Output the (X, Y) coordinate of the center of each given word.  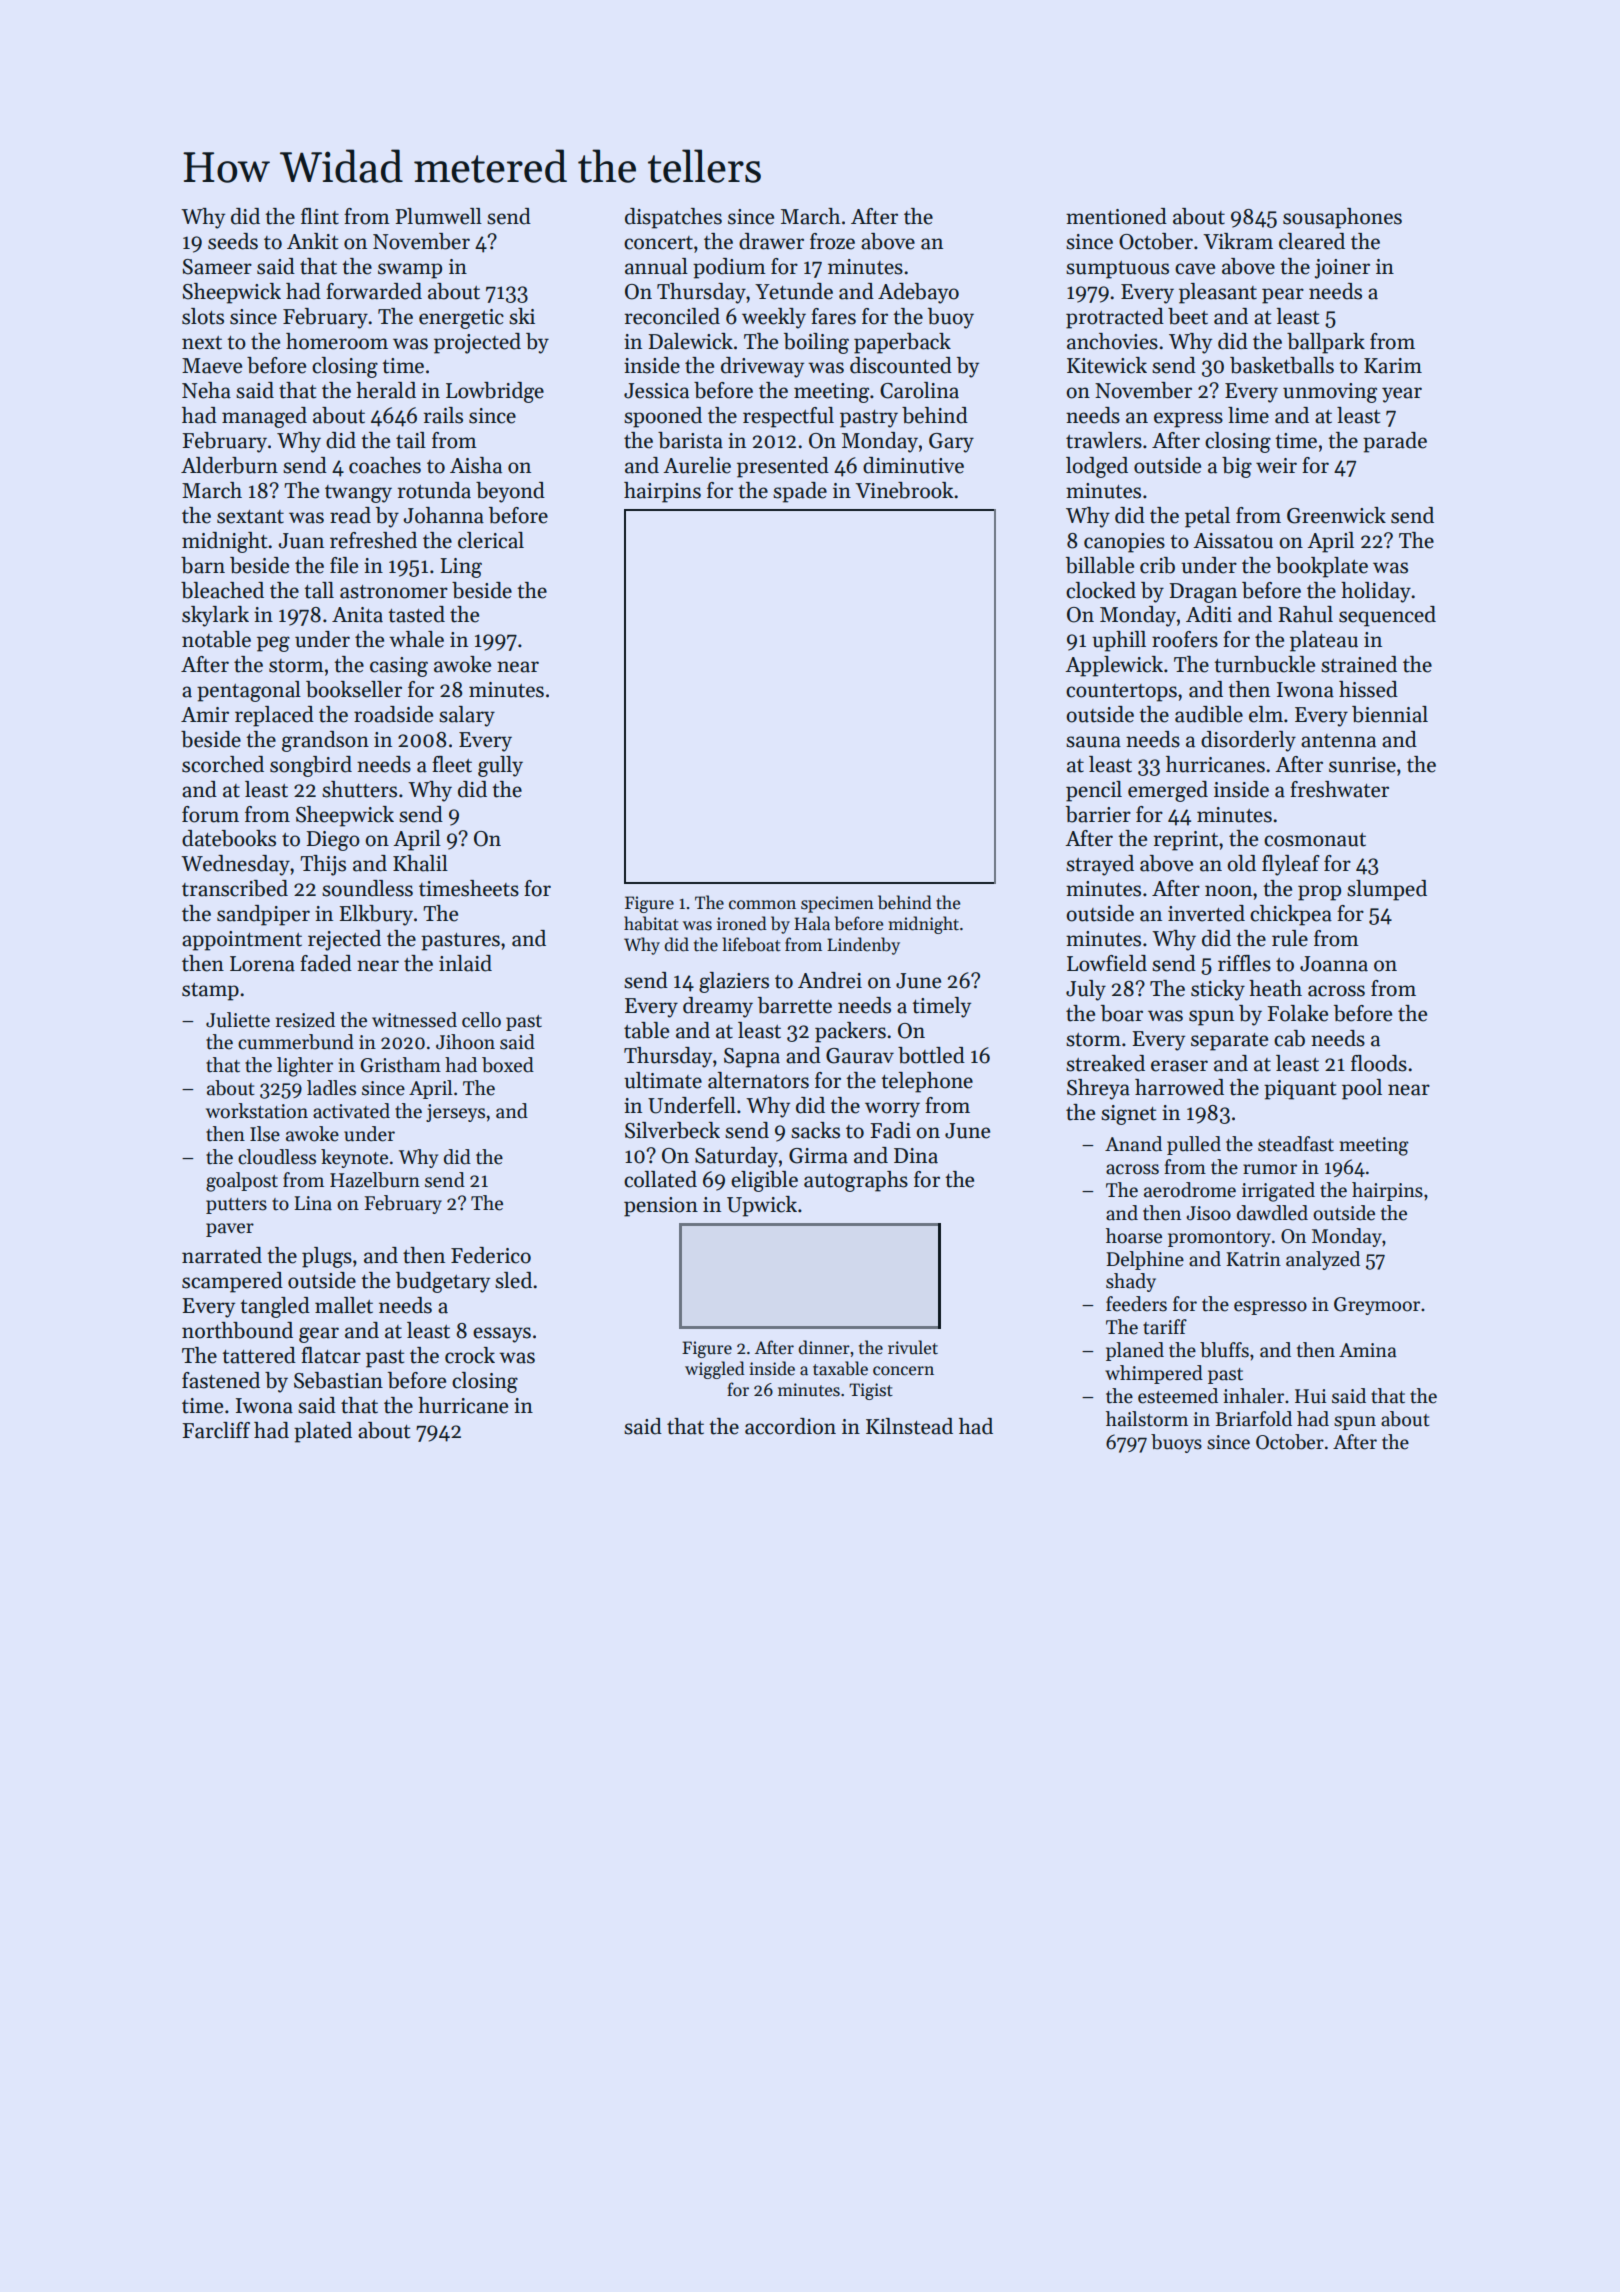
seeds (233, 241)
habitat (651, 923)
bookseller (354, 689)
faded (326, 963)
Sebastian (338, 1380)
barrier (1098, 814)
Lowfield (1107, 963)
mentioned (1116, 216)
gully (500, 766)
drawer (771, 241)
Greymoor (1377, 1306)
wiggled (715, 1370)
